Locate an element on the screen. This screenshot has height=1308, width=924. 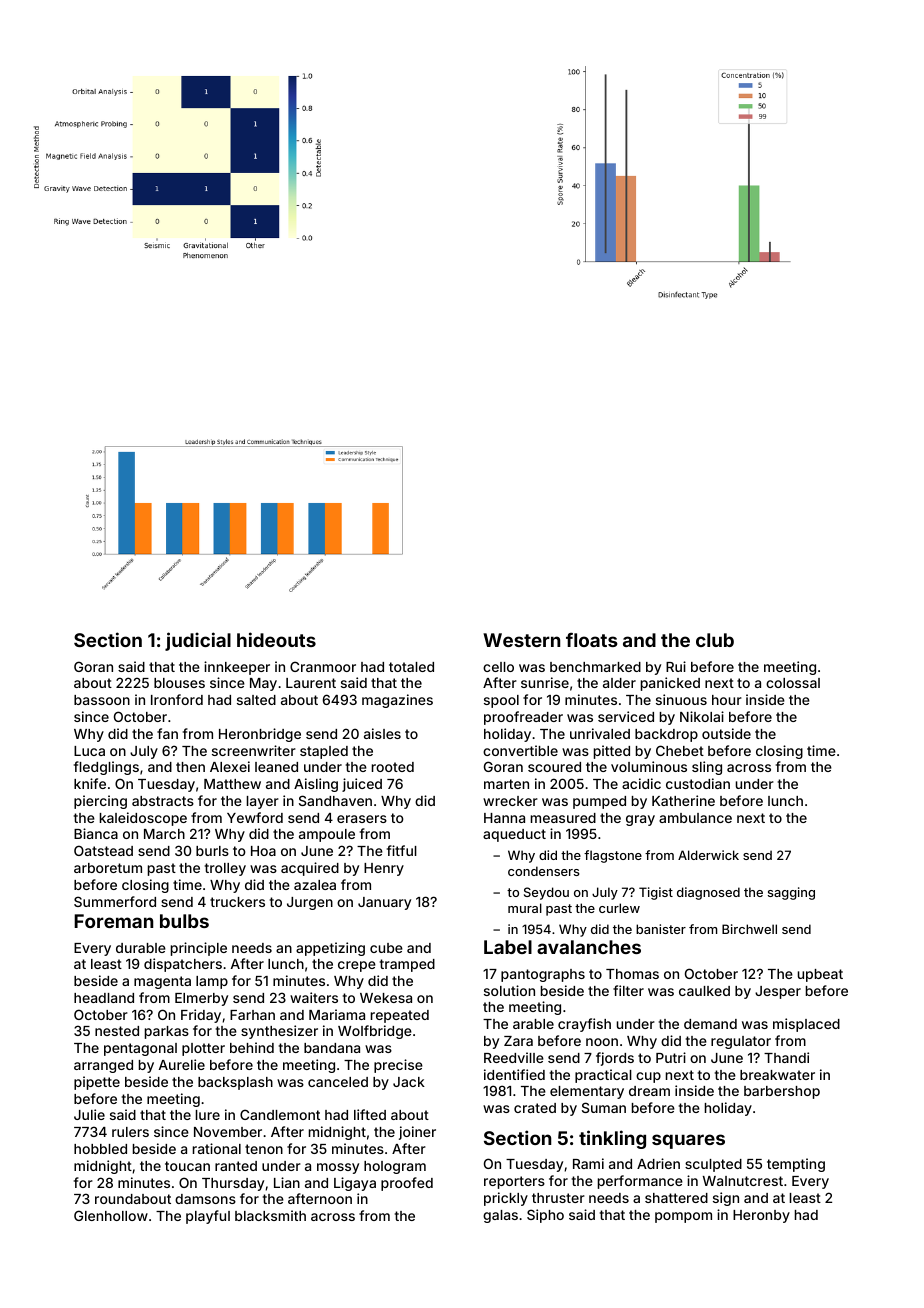
Jesper is located at coordinates (778, 992).
